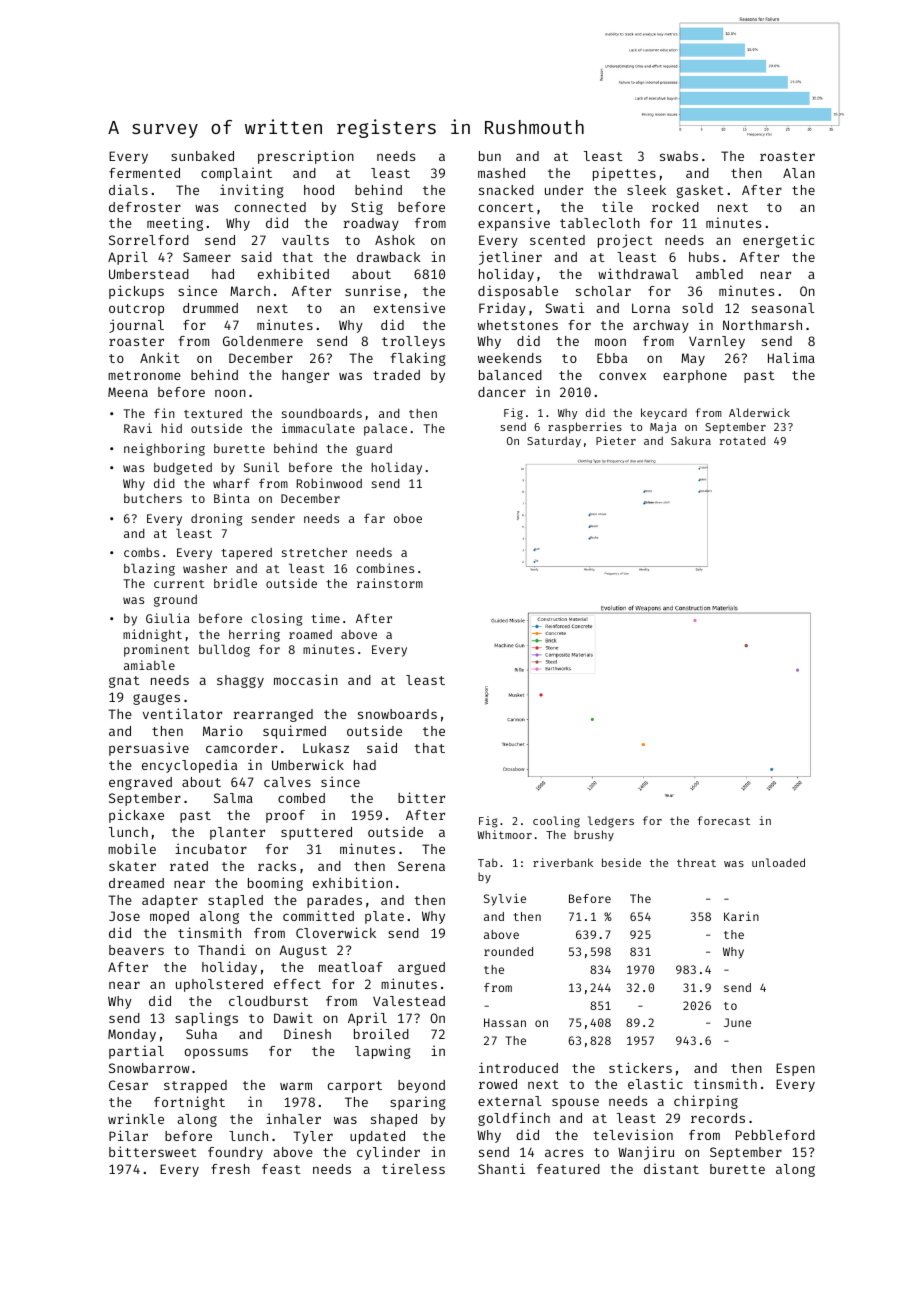  I want to click on rotated, so click(742, 440).
